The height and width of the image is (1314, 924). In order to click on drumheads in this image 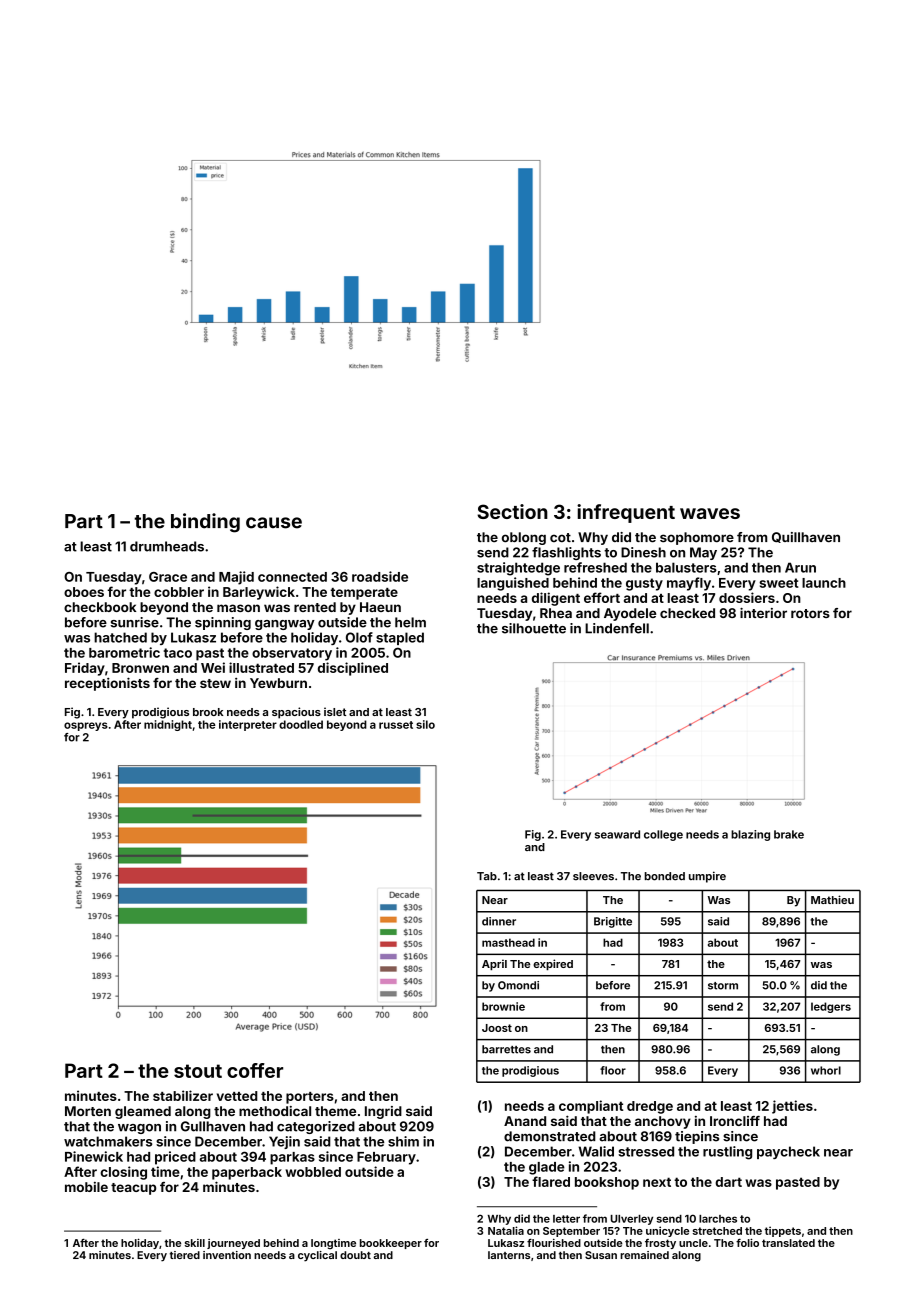, I will do `click(167, 546)`.
